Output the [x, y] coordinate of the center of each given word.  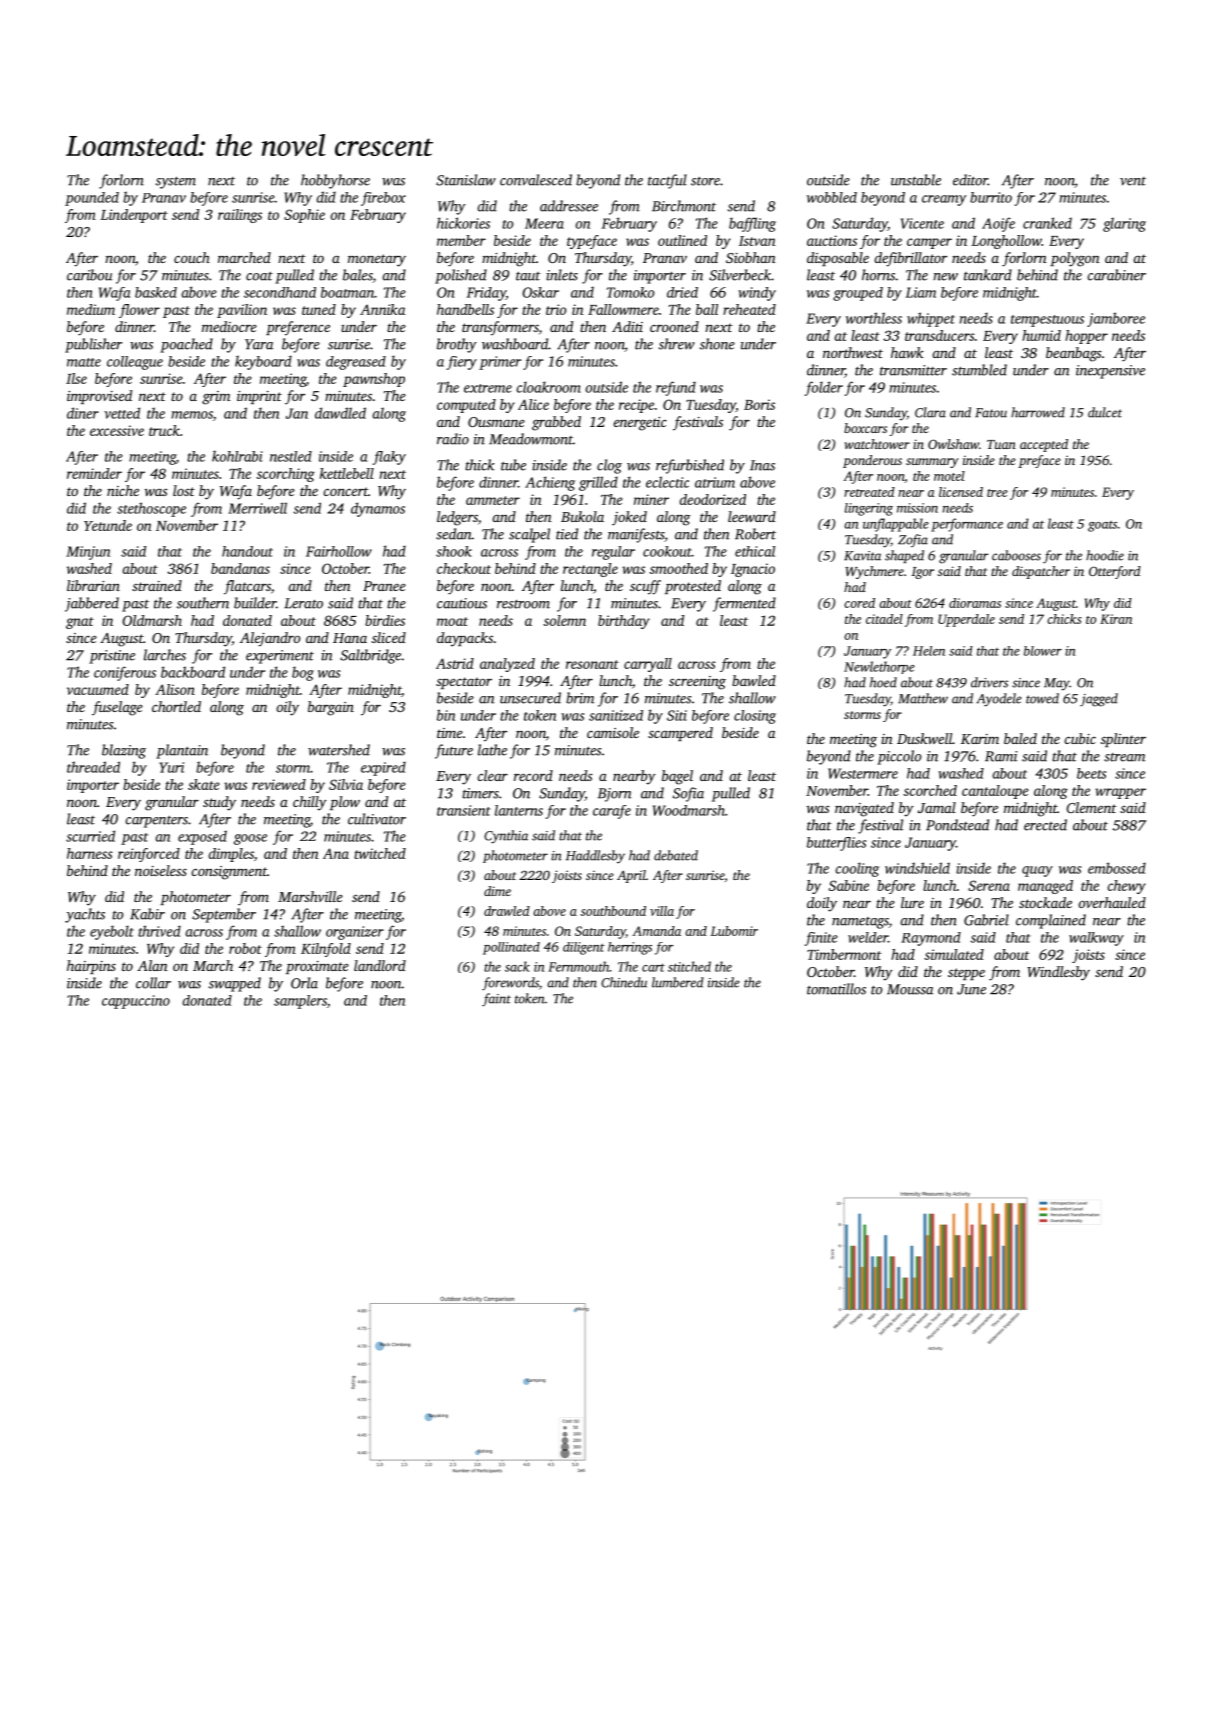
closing [755, 717]
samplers [300, 1002]
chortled [176, 706]
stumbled [979, 370]
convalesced [536, 180]
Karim [980, 739]
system [176, 183]
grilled [598, 483]
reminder [94, 473]
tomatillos [836, 989]
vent [1133, 181]
